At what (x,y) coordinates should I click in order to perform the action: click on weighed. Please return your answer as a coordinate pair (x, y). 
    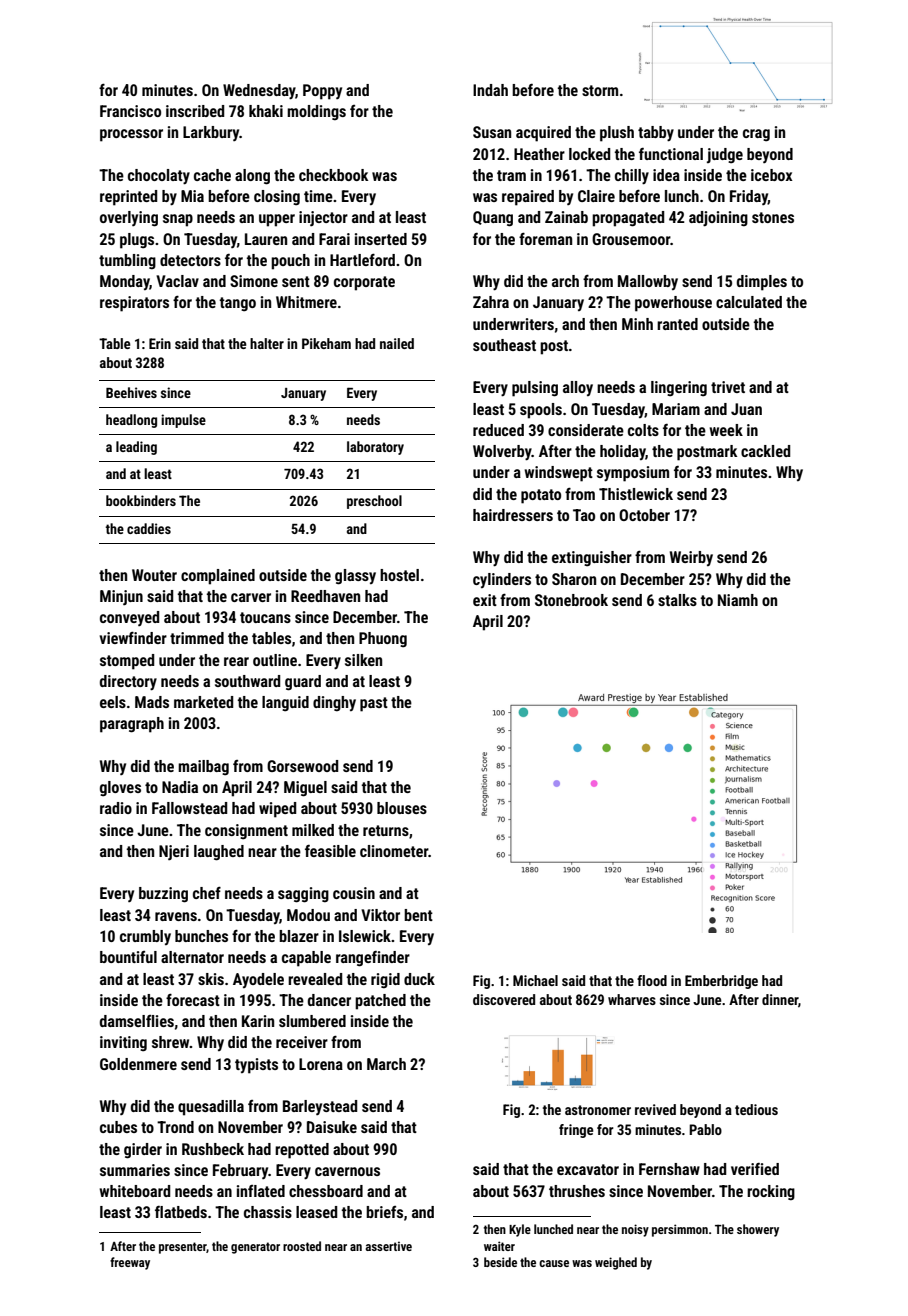
    Looking at the image, I should click on (616, 1263).
